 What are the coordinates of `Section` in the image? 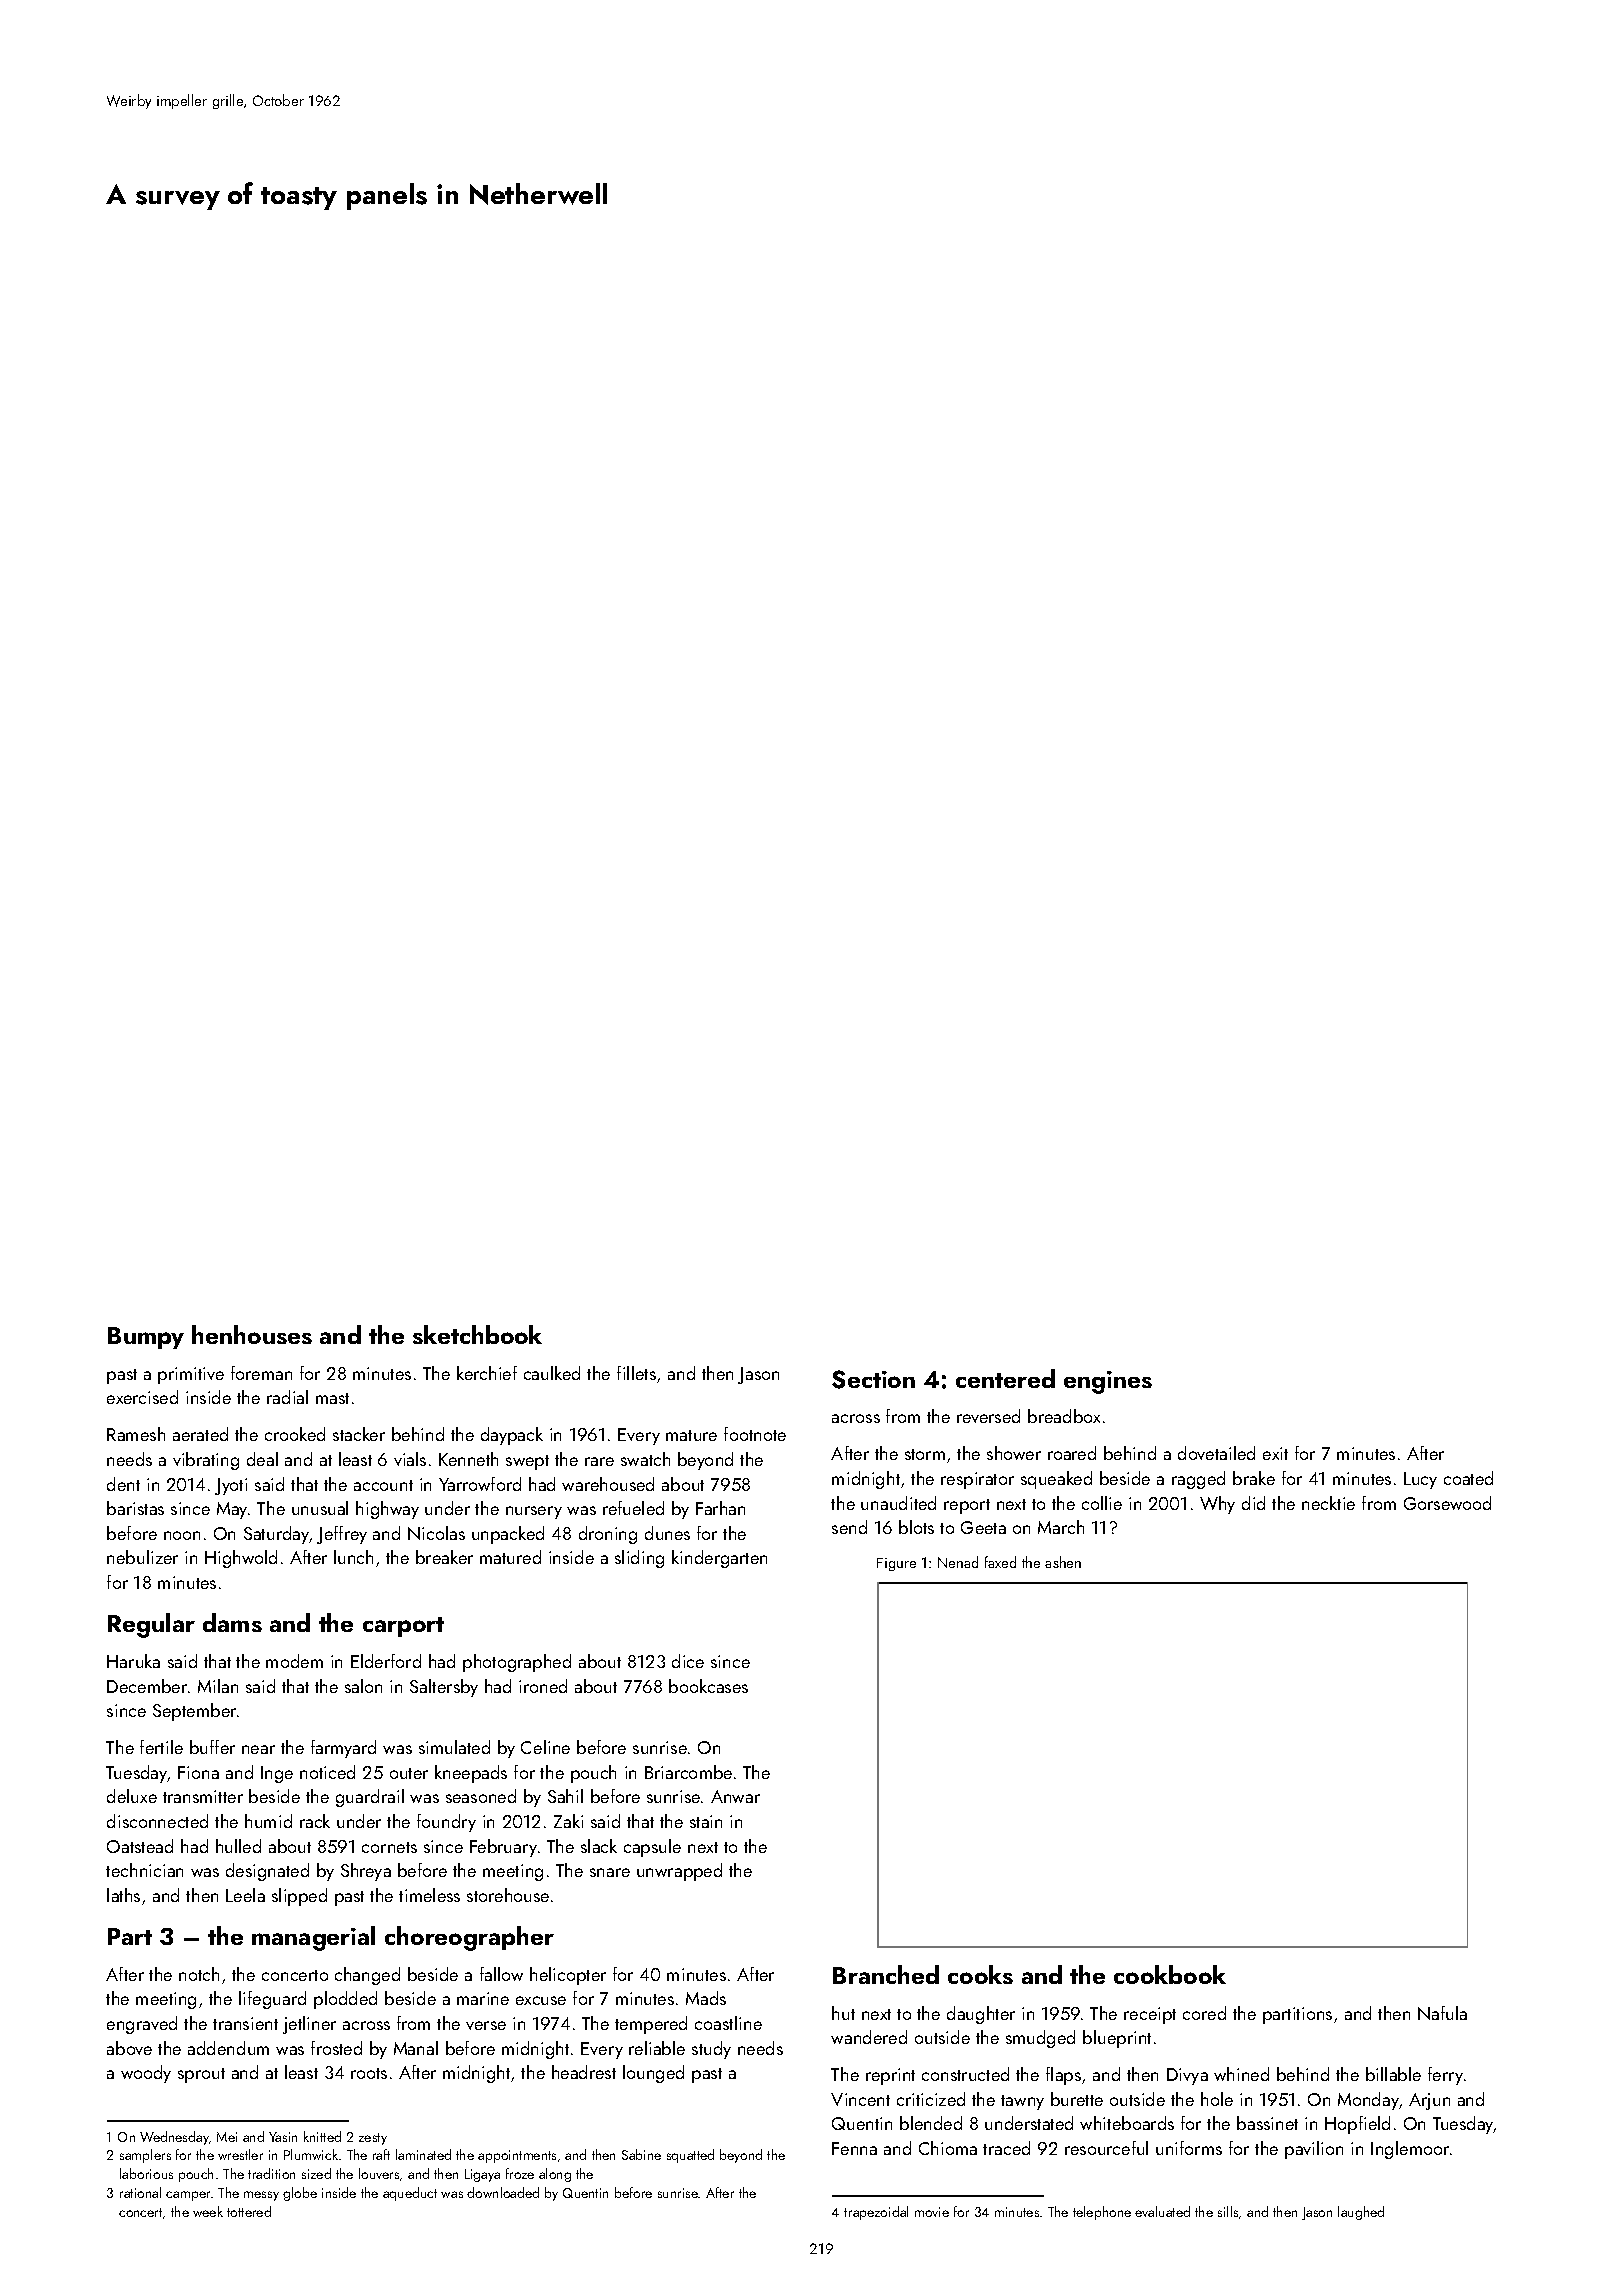 It's located at (873, 1379).
